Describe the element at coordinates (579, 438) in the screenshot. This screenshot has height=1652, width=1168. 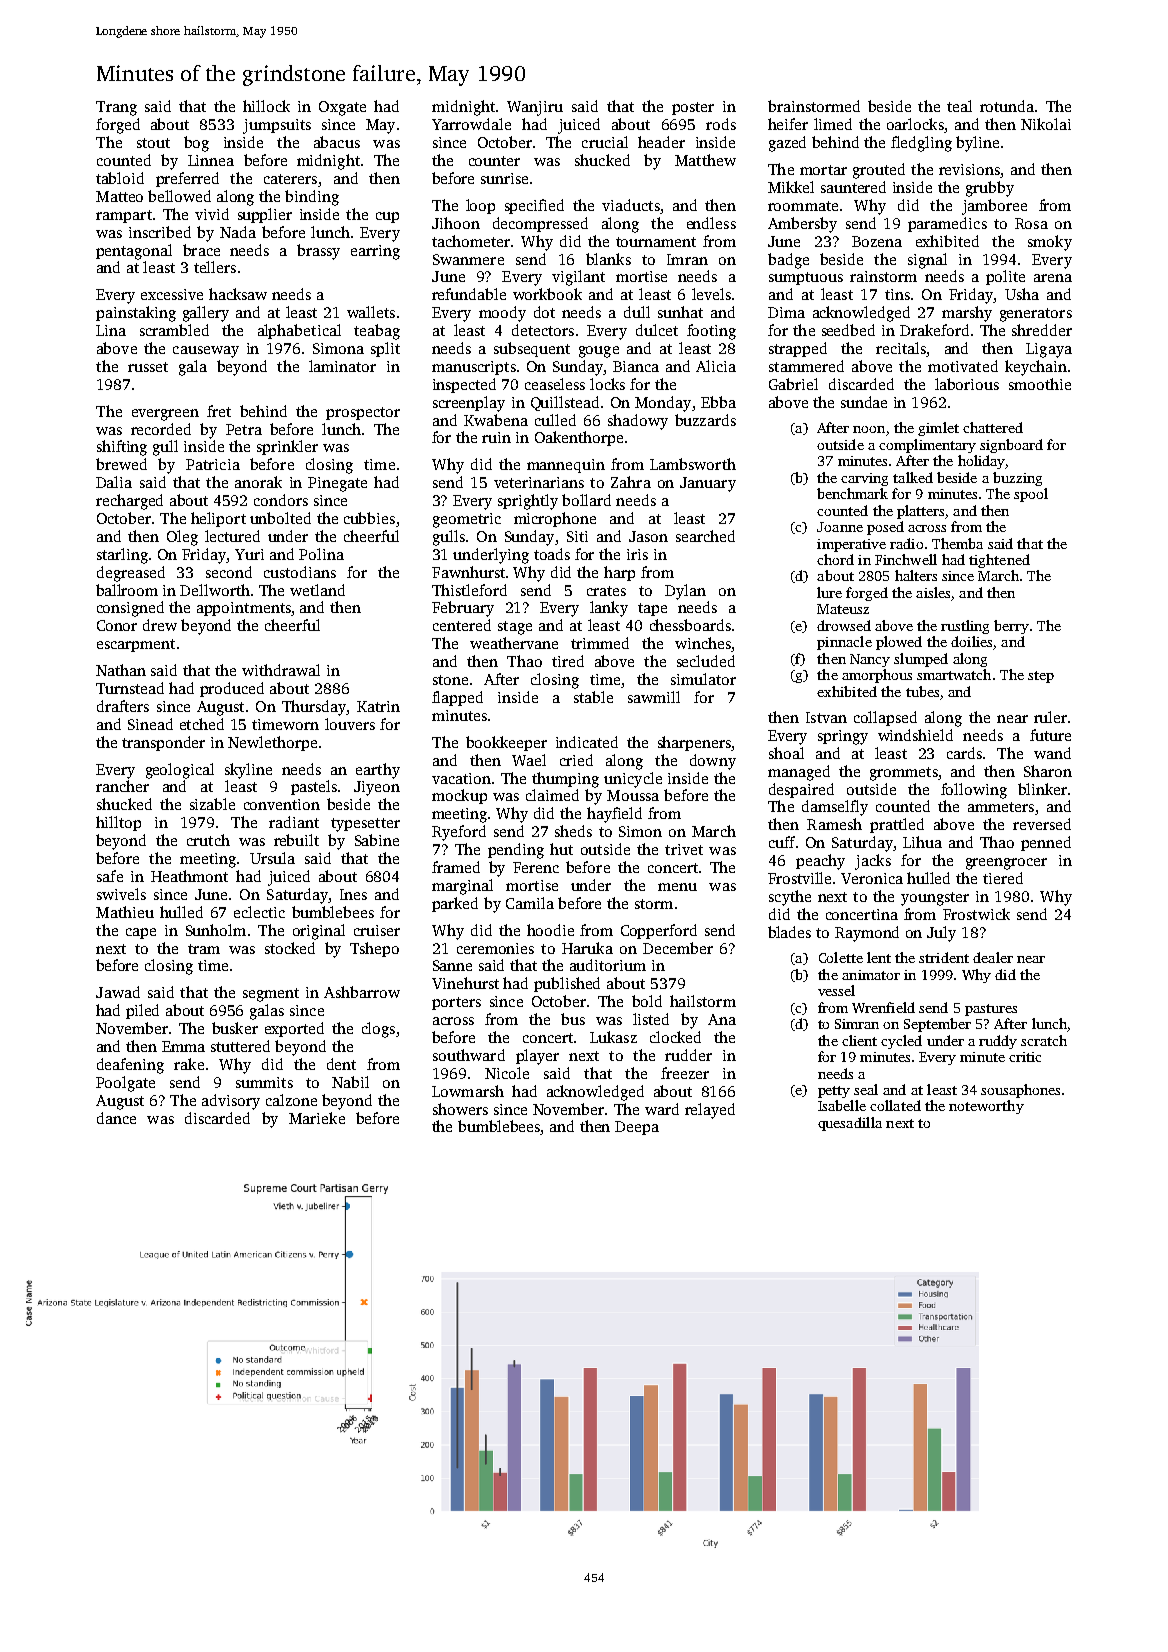
I see `Oakenthorpe` at that location.
